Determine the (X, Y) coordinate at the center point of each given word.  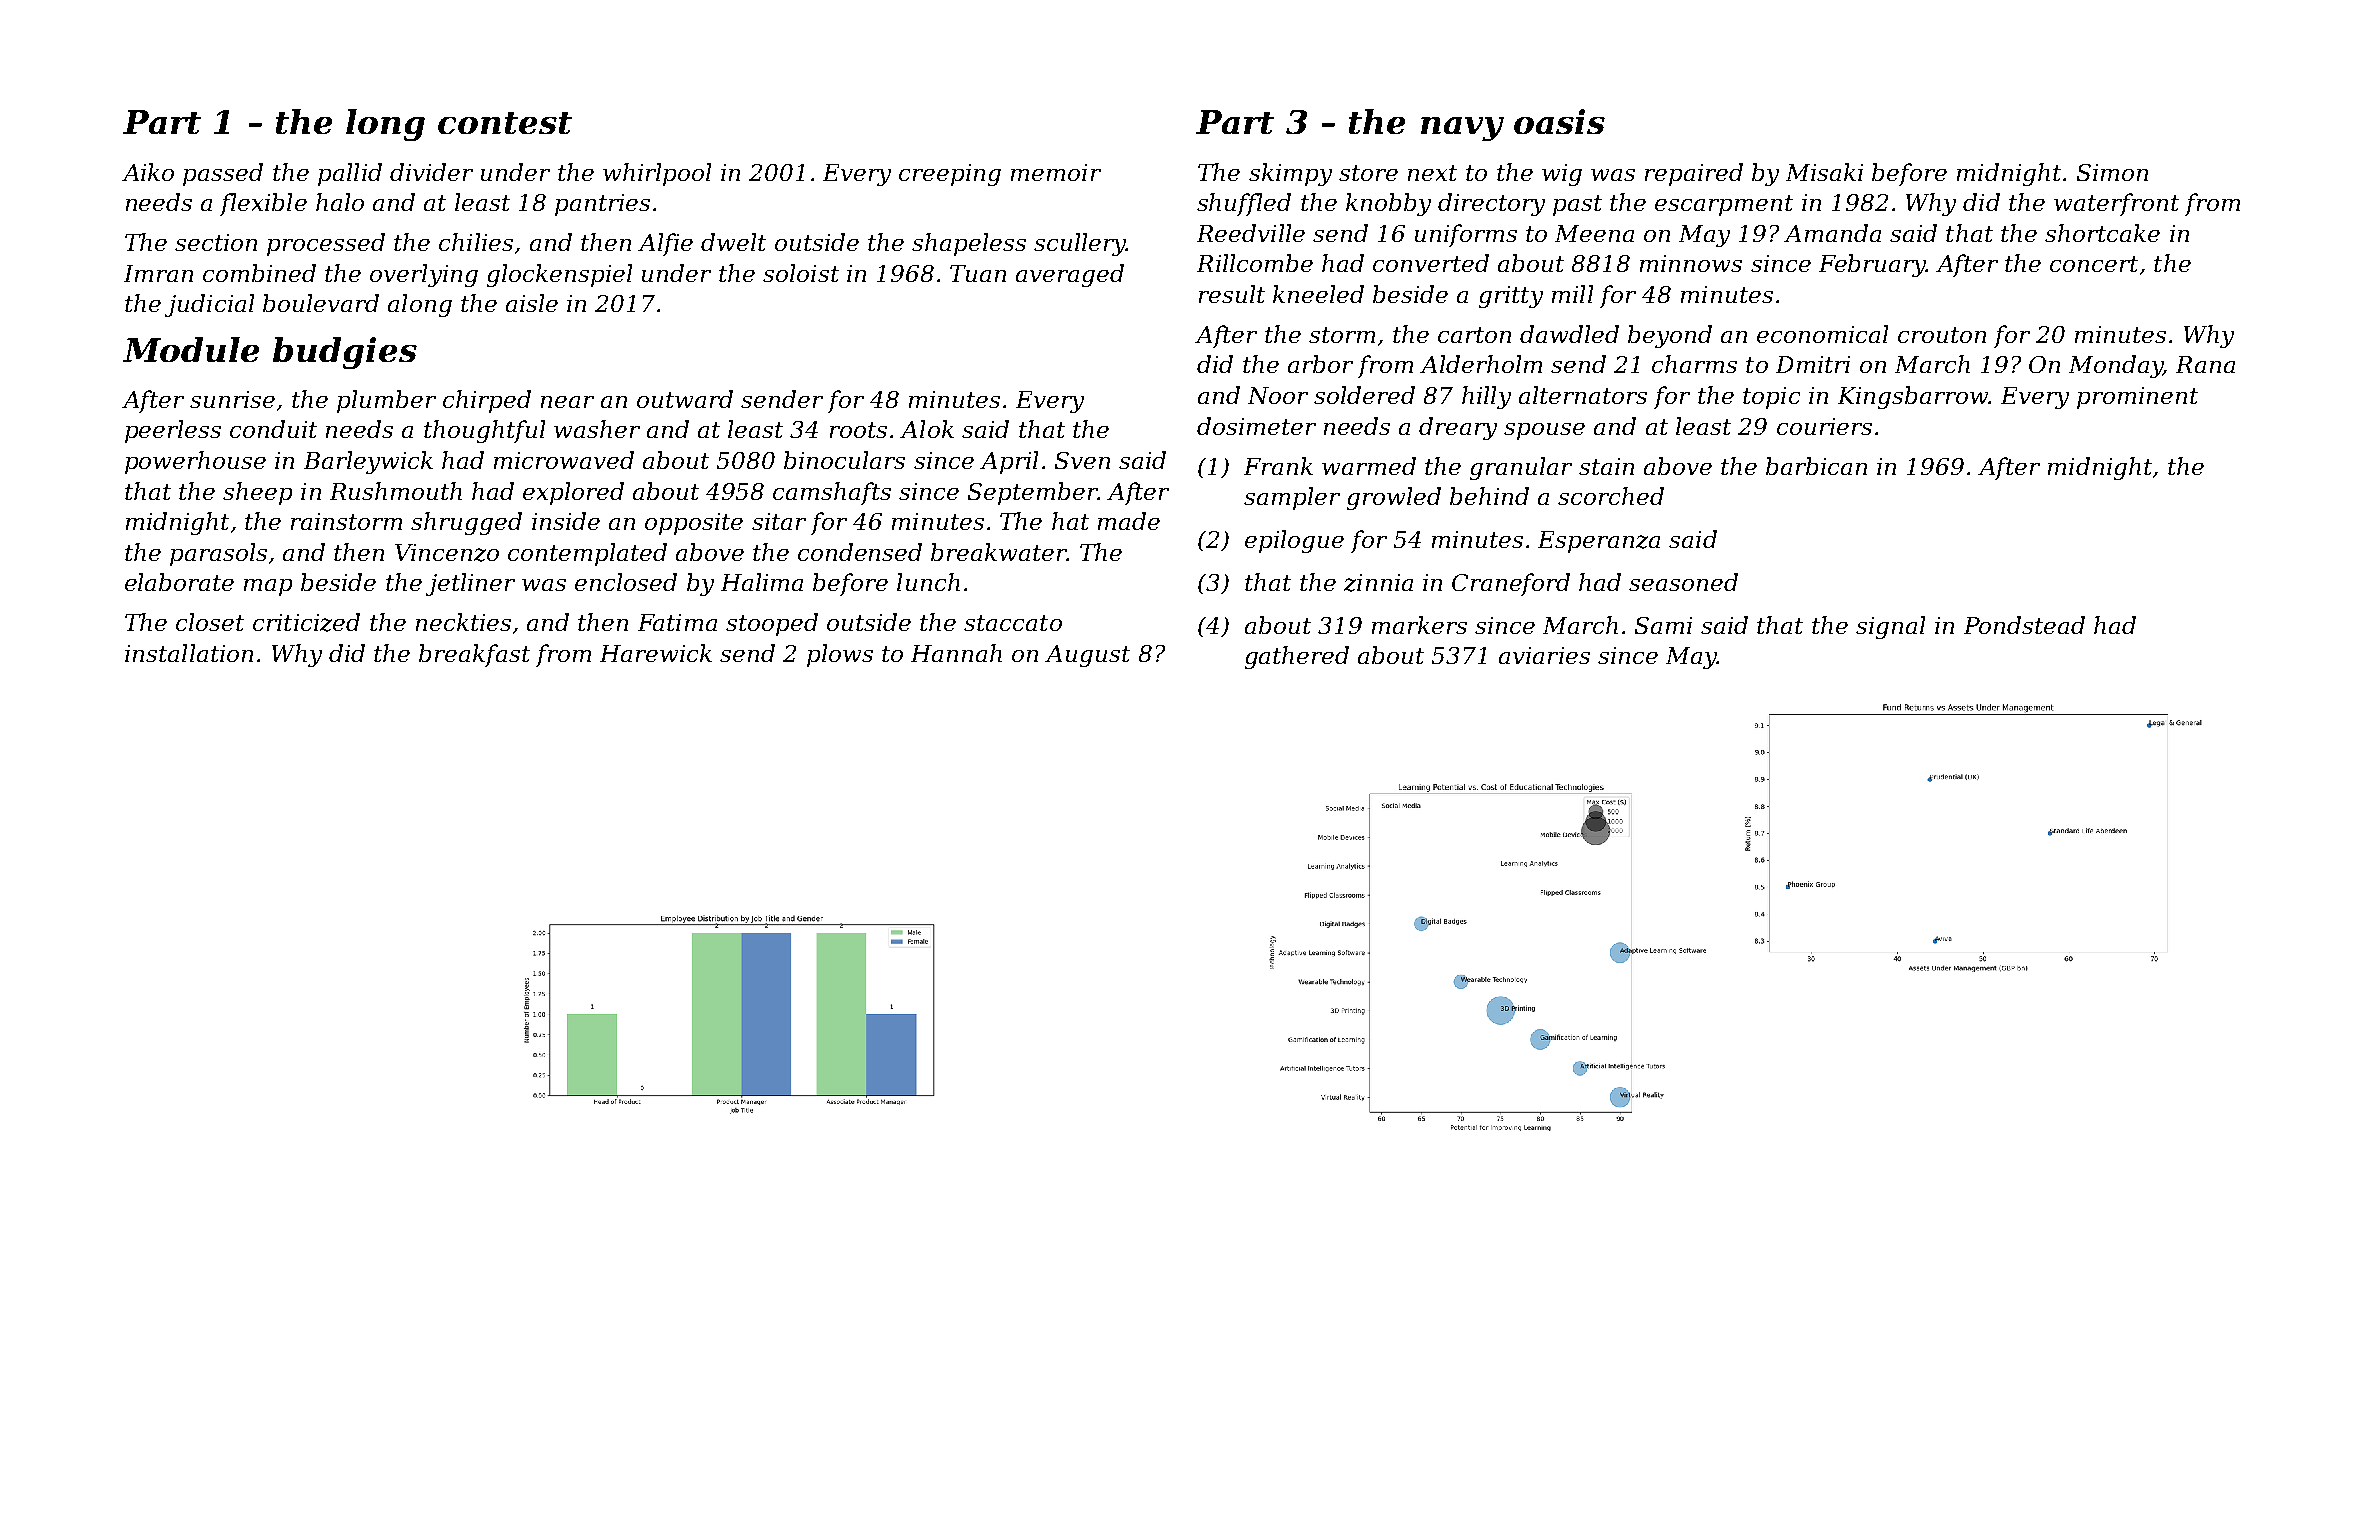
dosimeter (1256, 426)
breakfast (474, 655)
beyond (1670, 336)
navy (1462, 129)
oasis (1559, 121)
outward (685, 399)
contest (505, 123)
